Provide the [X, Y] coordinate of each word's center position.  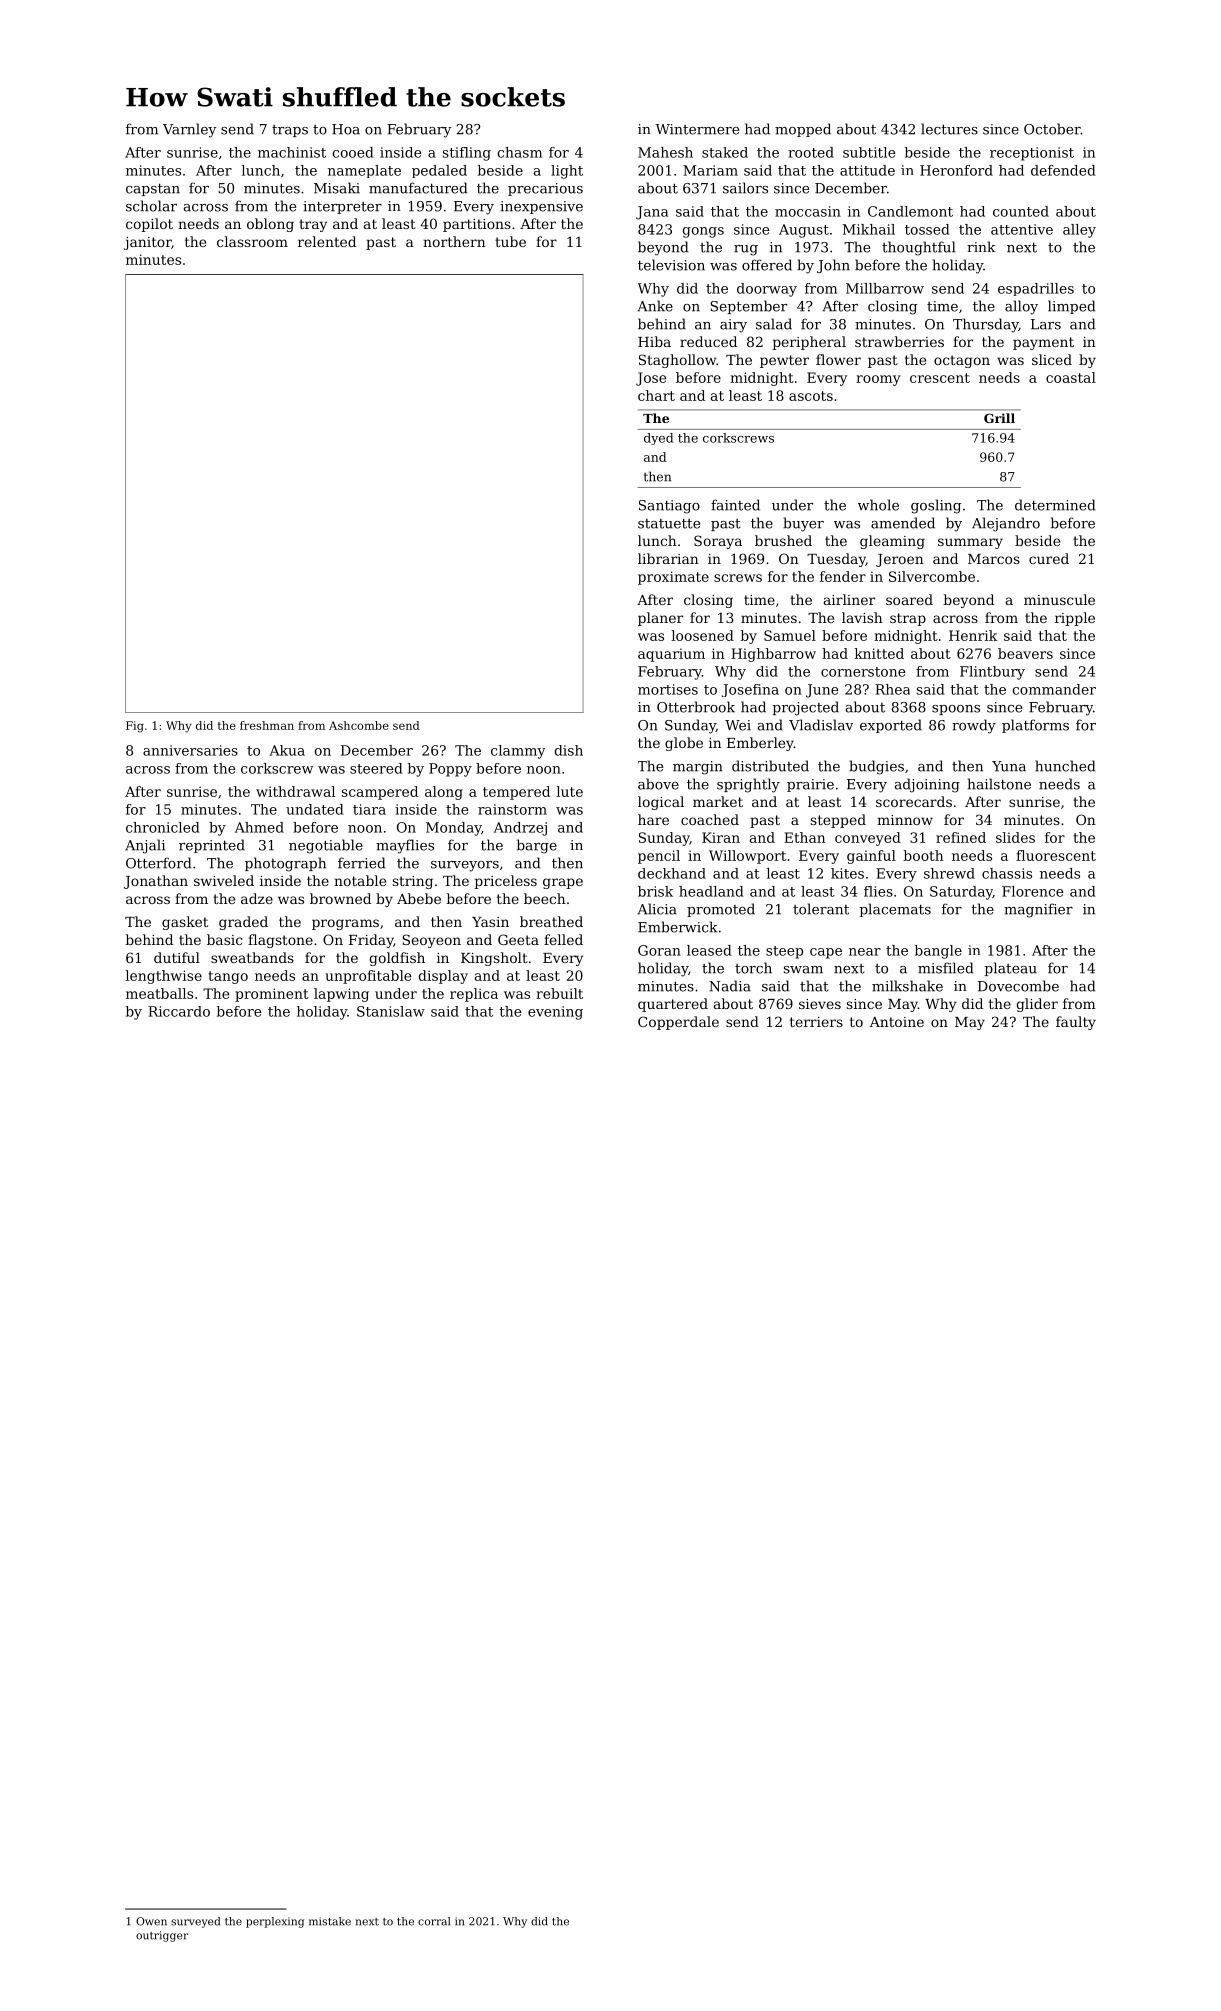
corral [434, 1921]
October [1052, 129]
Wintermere [697, 129]
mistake [330, 1921]
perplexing [275, 1922]
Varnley [190, 130]
